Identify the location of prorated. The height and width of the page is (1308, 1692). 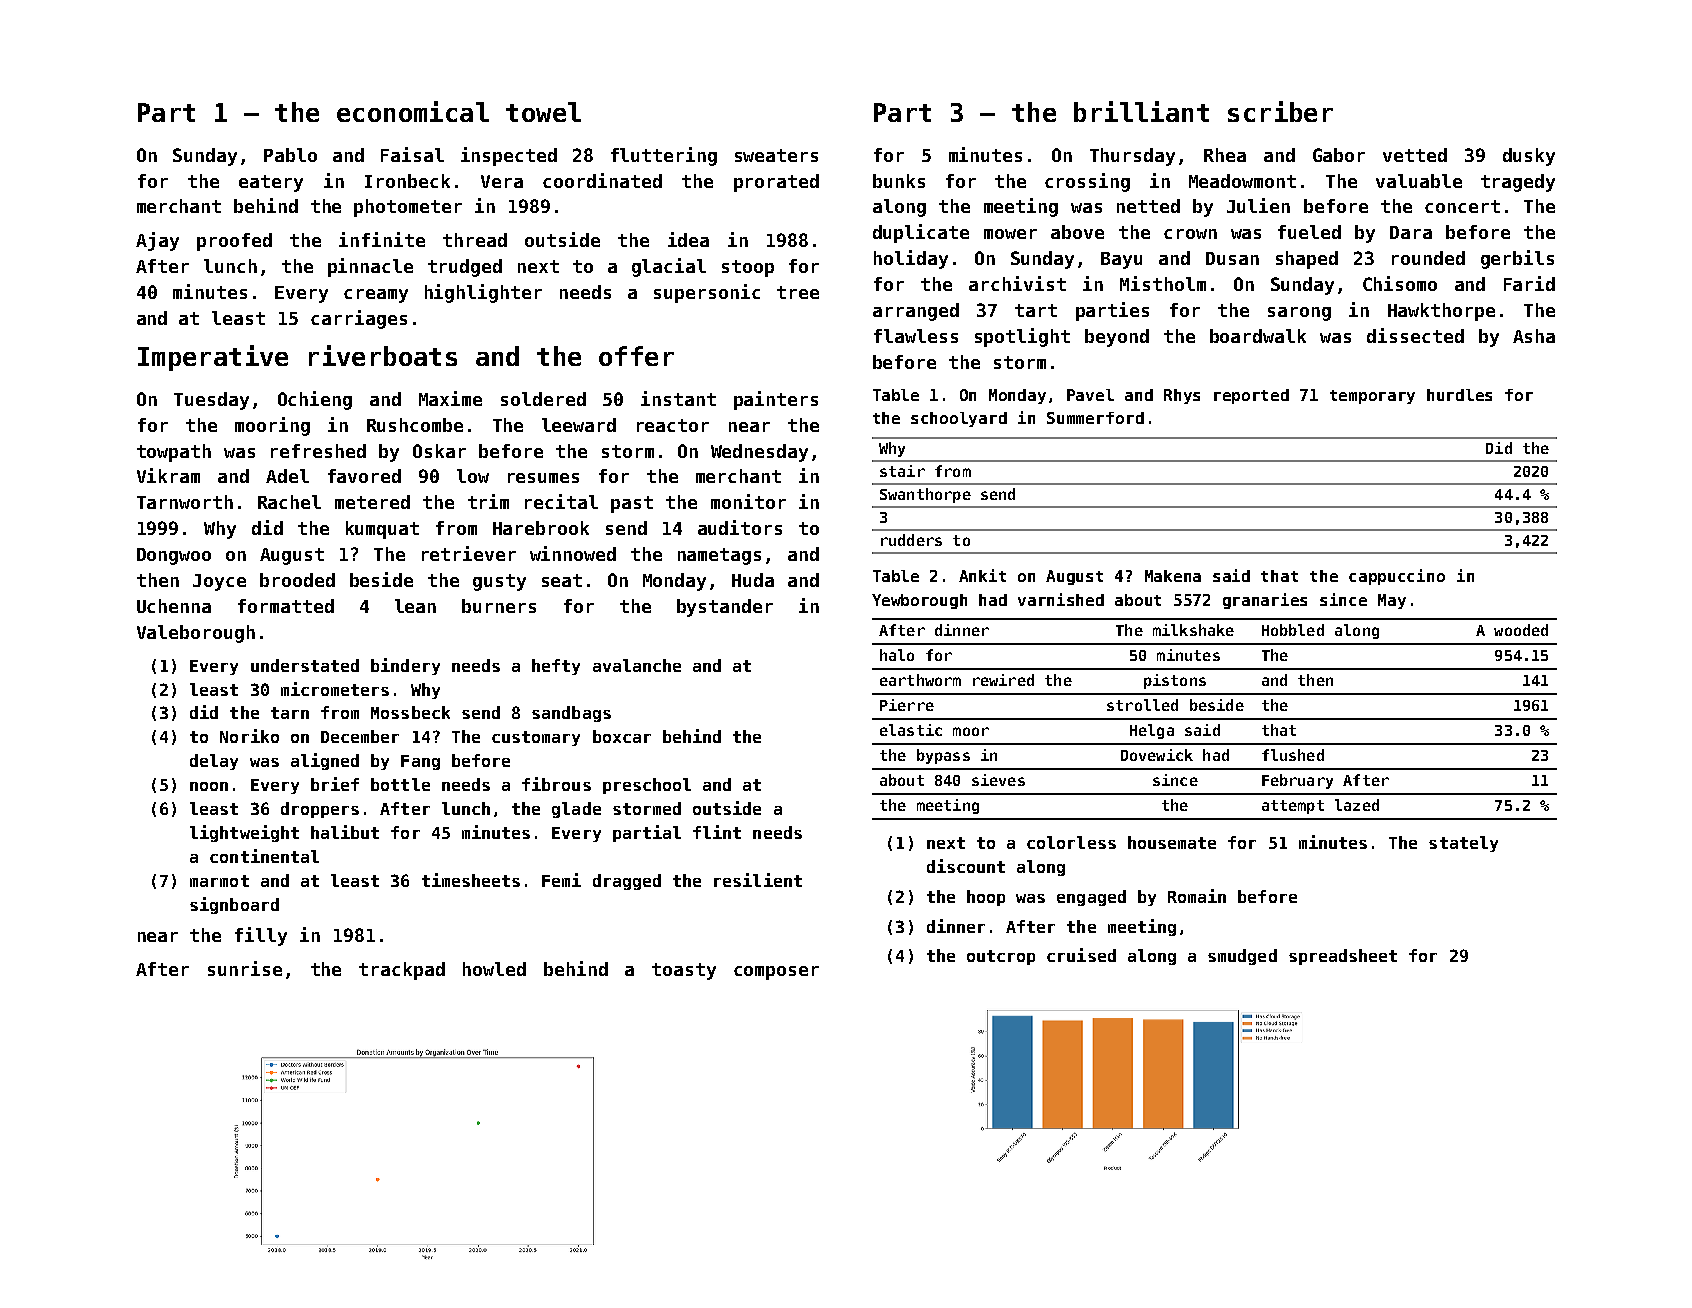
(776, 183).
